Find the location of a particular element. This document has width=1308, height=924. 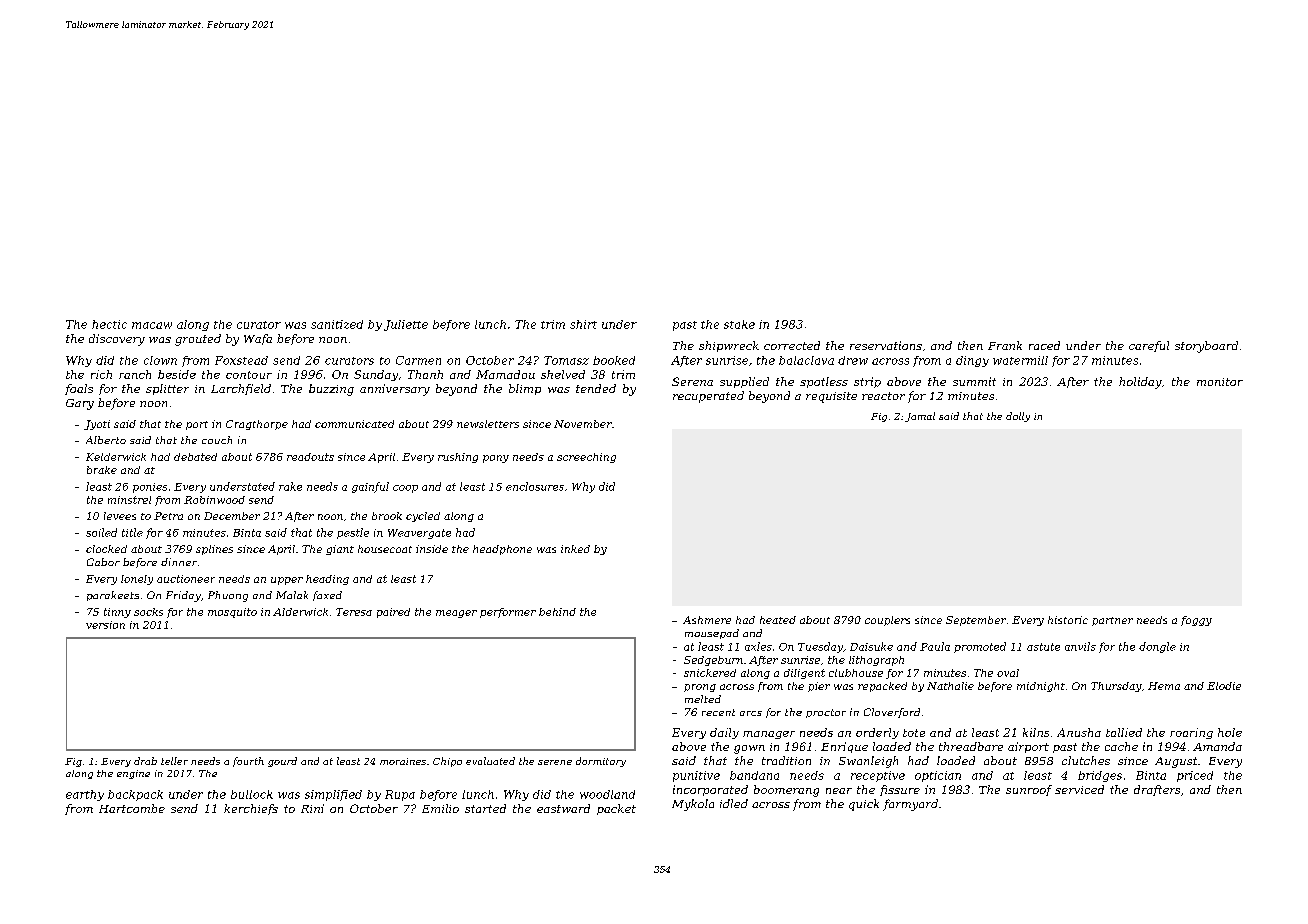

storyboard is located at coordinates (1206, 347).
